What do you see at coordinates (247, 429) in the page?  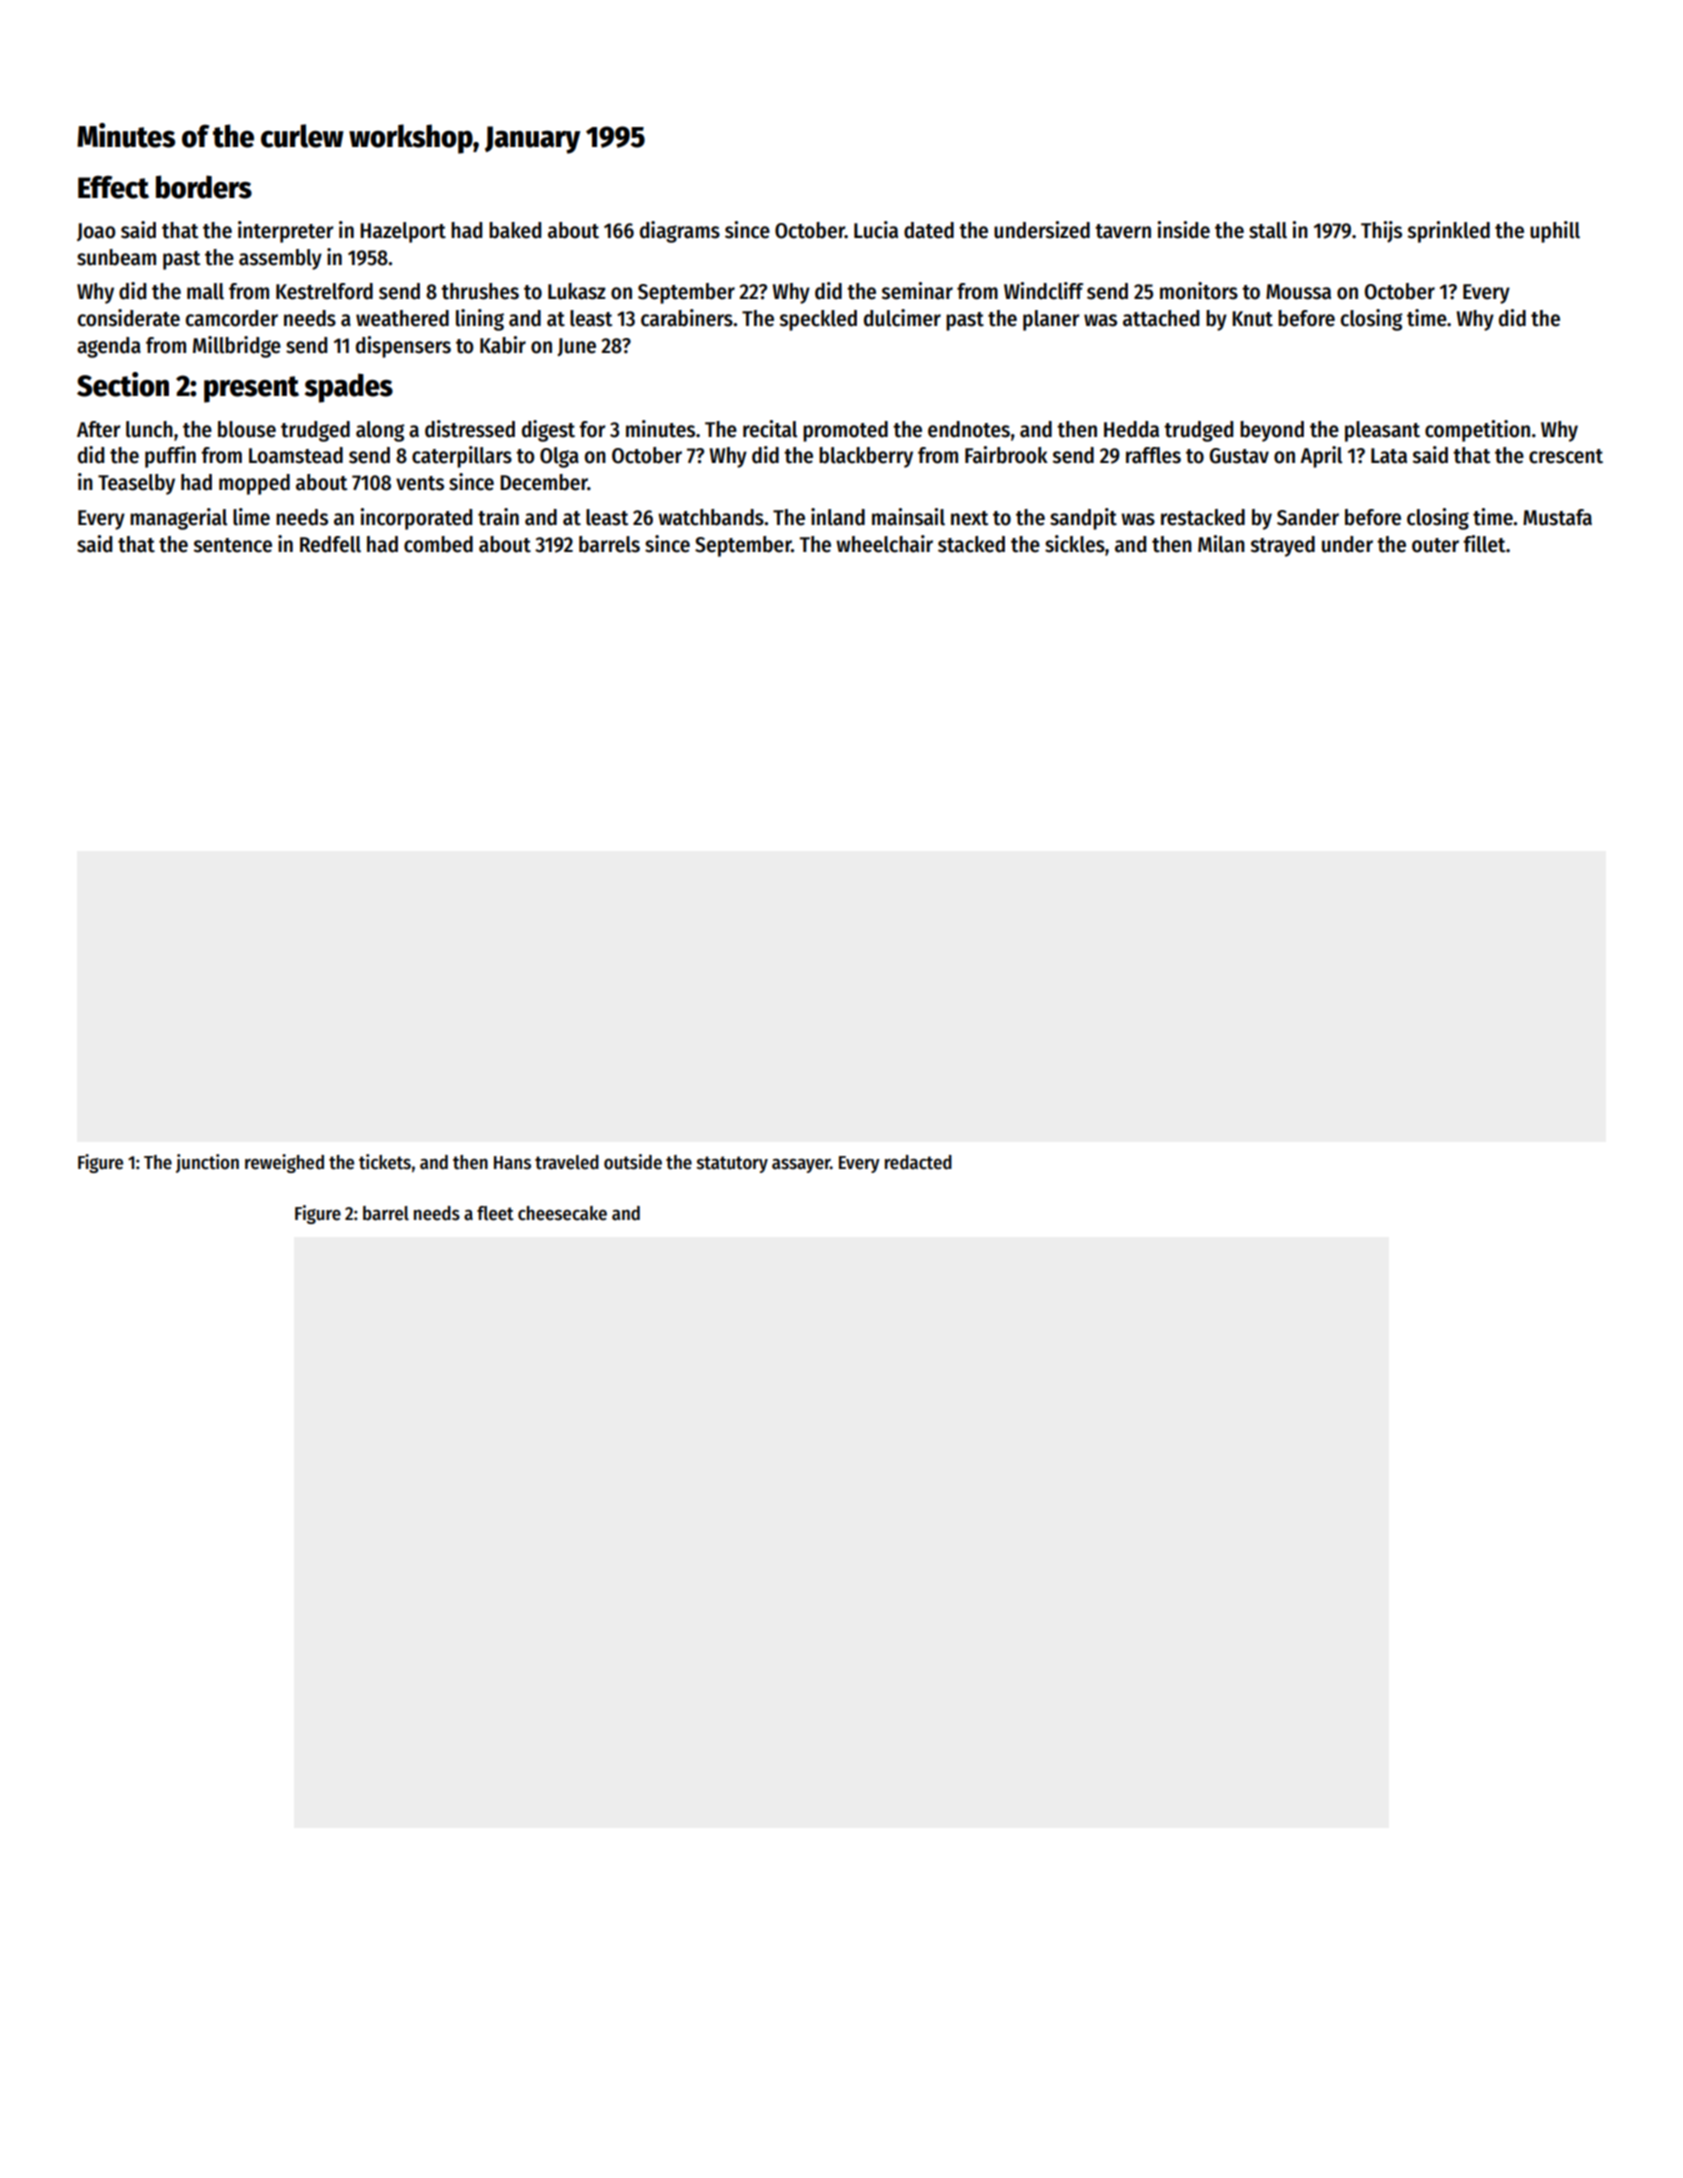 I see `blouse` at bounding box center [247, 429].
